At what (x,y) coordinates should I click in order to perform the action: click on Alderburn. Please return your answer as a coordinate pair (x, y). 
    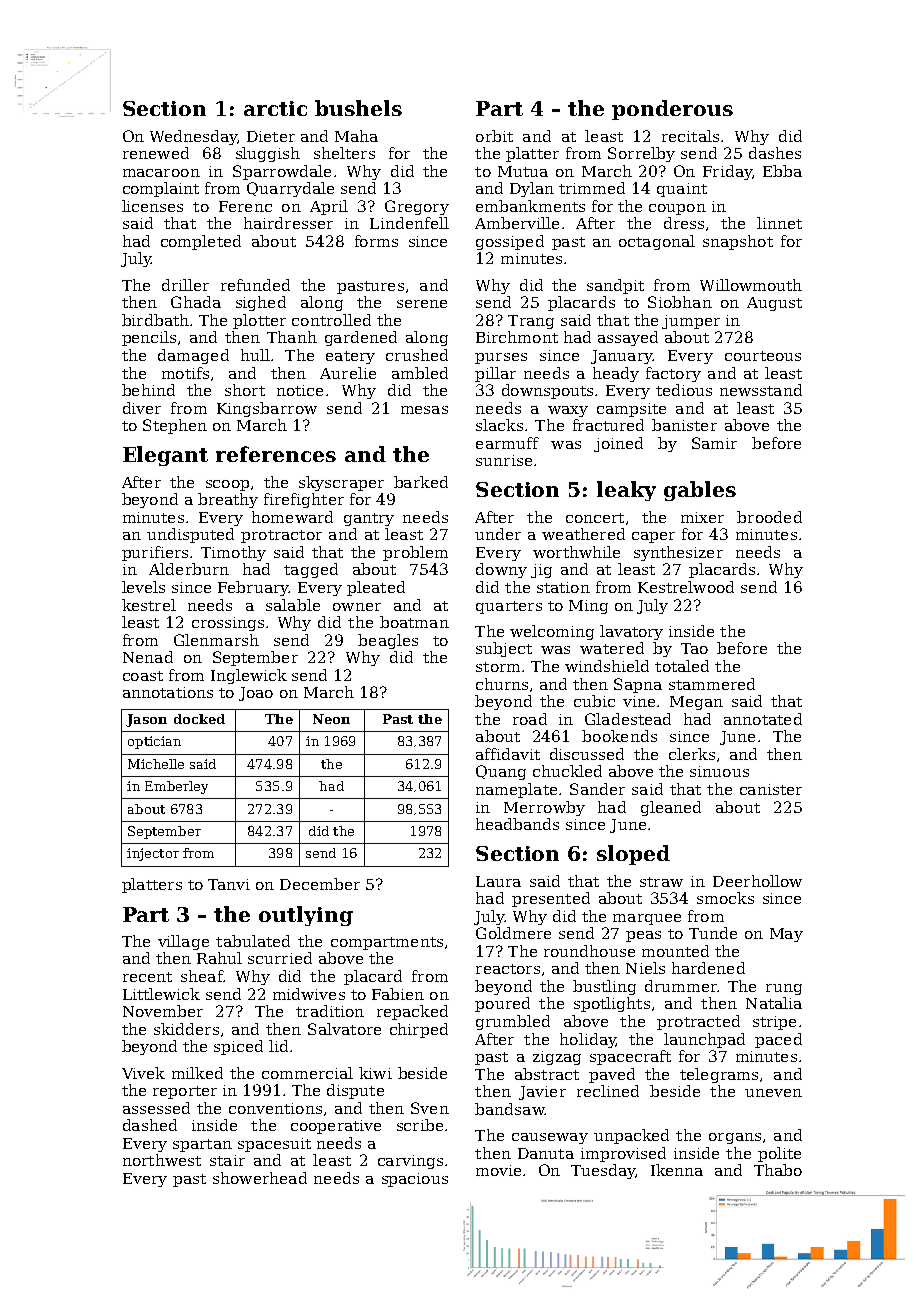
    Looking at the image, I should click on (189, 569).
